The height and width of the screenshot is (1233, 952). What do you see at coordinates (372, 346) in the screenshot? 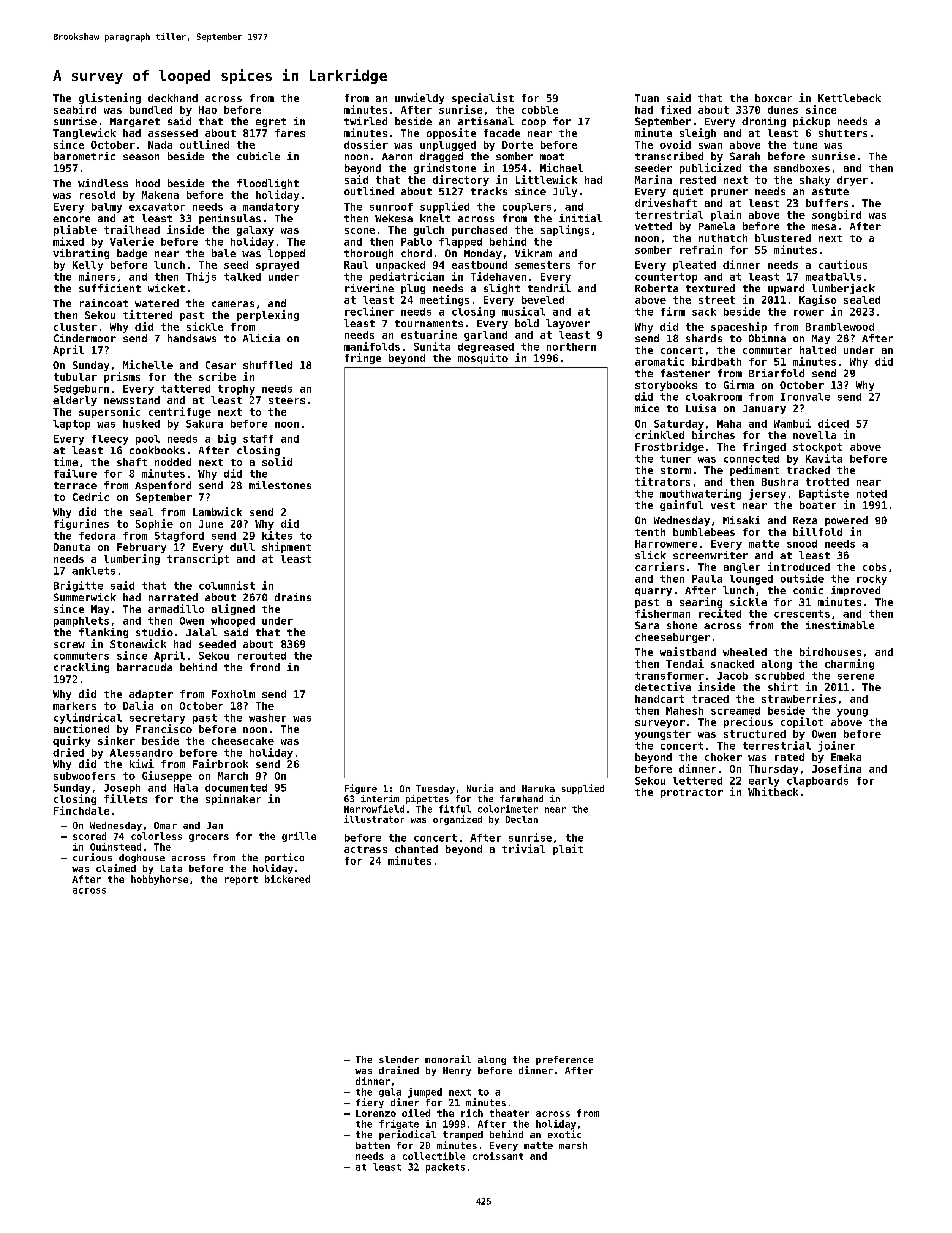
I see `manifolds` at bounding box center [372, 346].
